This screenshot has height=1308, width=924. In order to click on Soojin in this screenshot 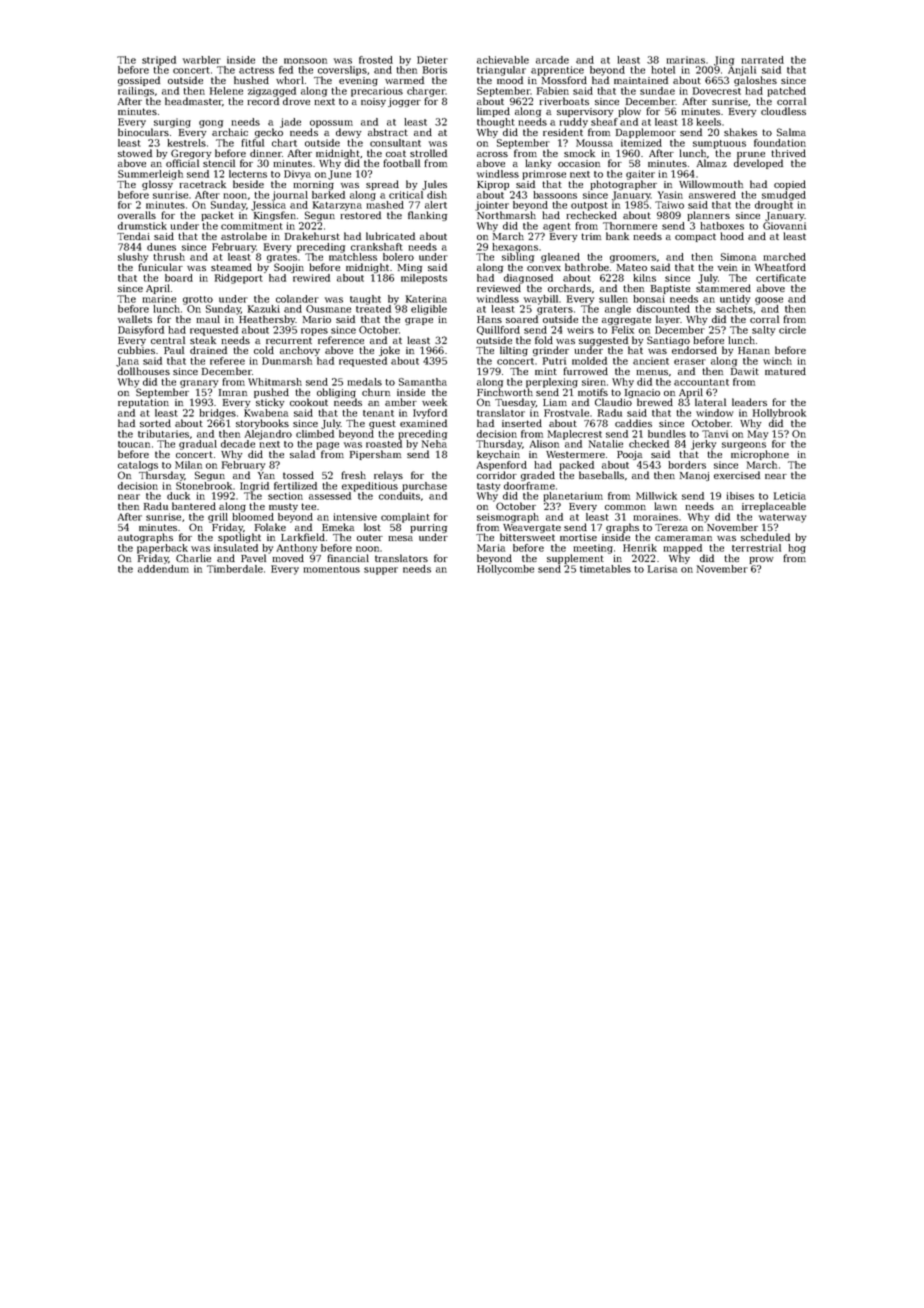, I will do `click(289, 268)`.
